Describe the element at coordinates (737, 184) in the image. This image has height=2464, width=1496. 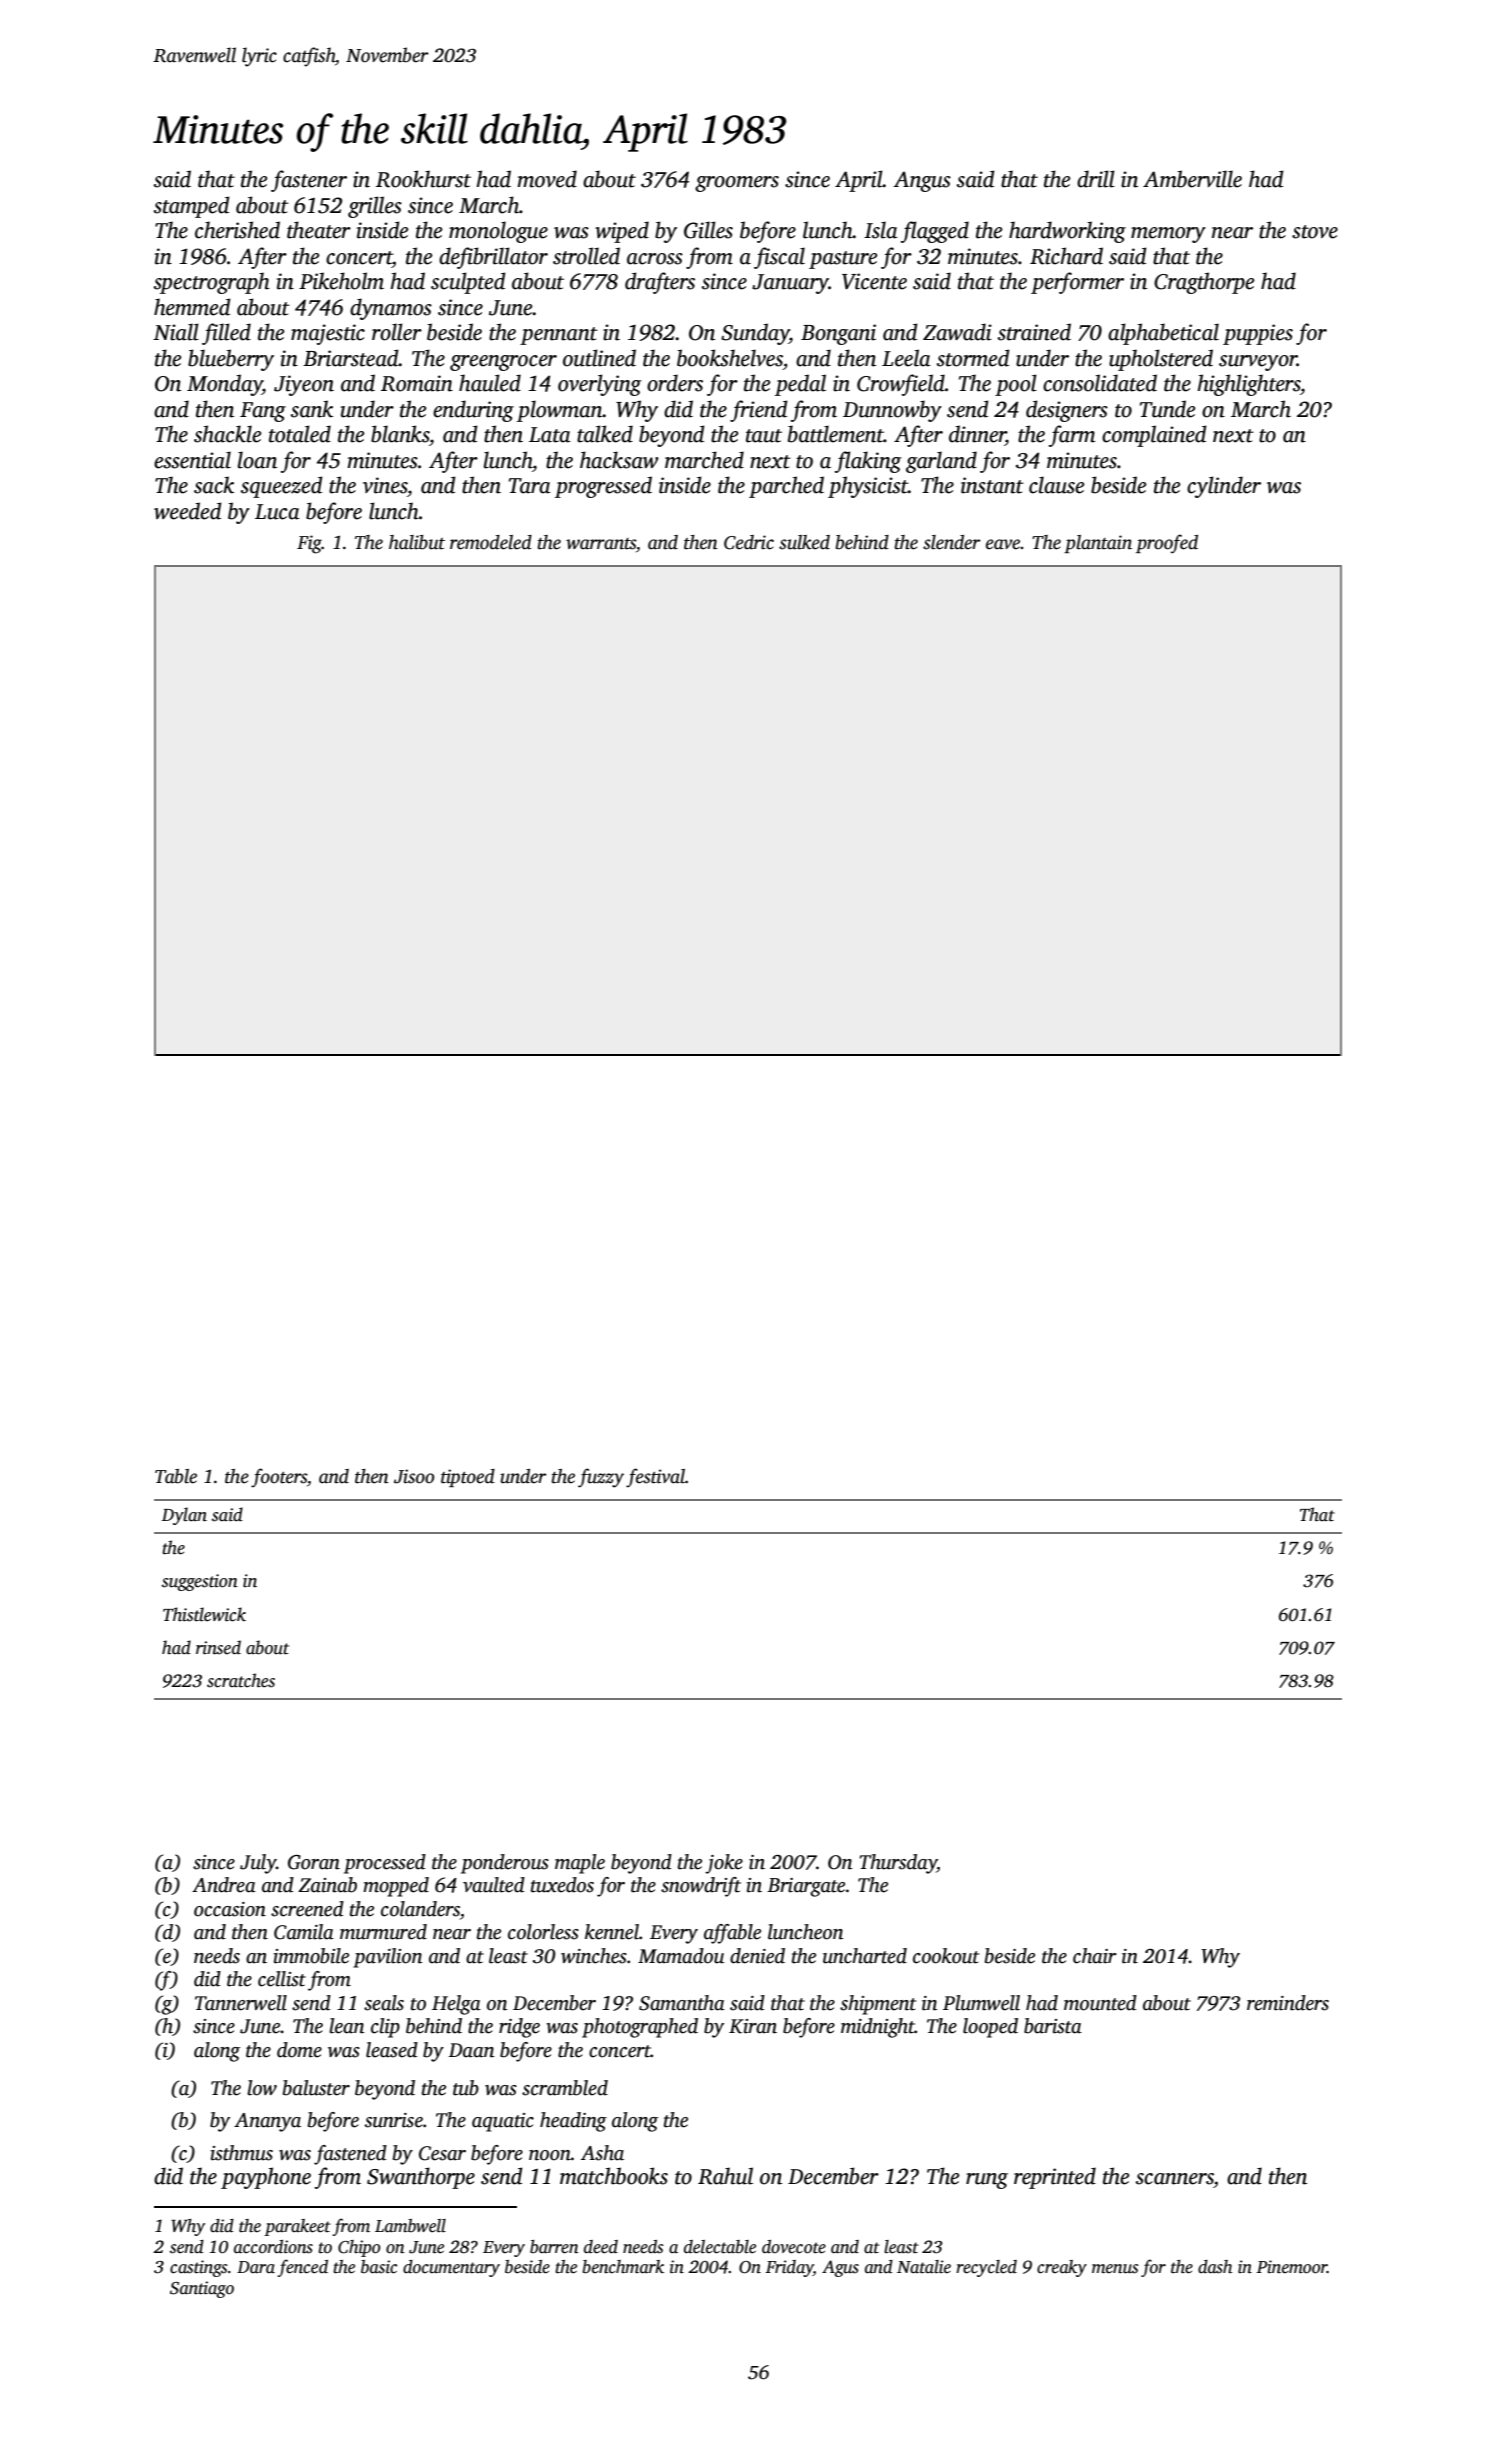
I see `groomers` at that location.
